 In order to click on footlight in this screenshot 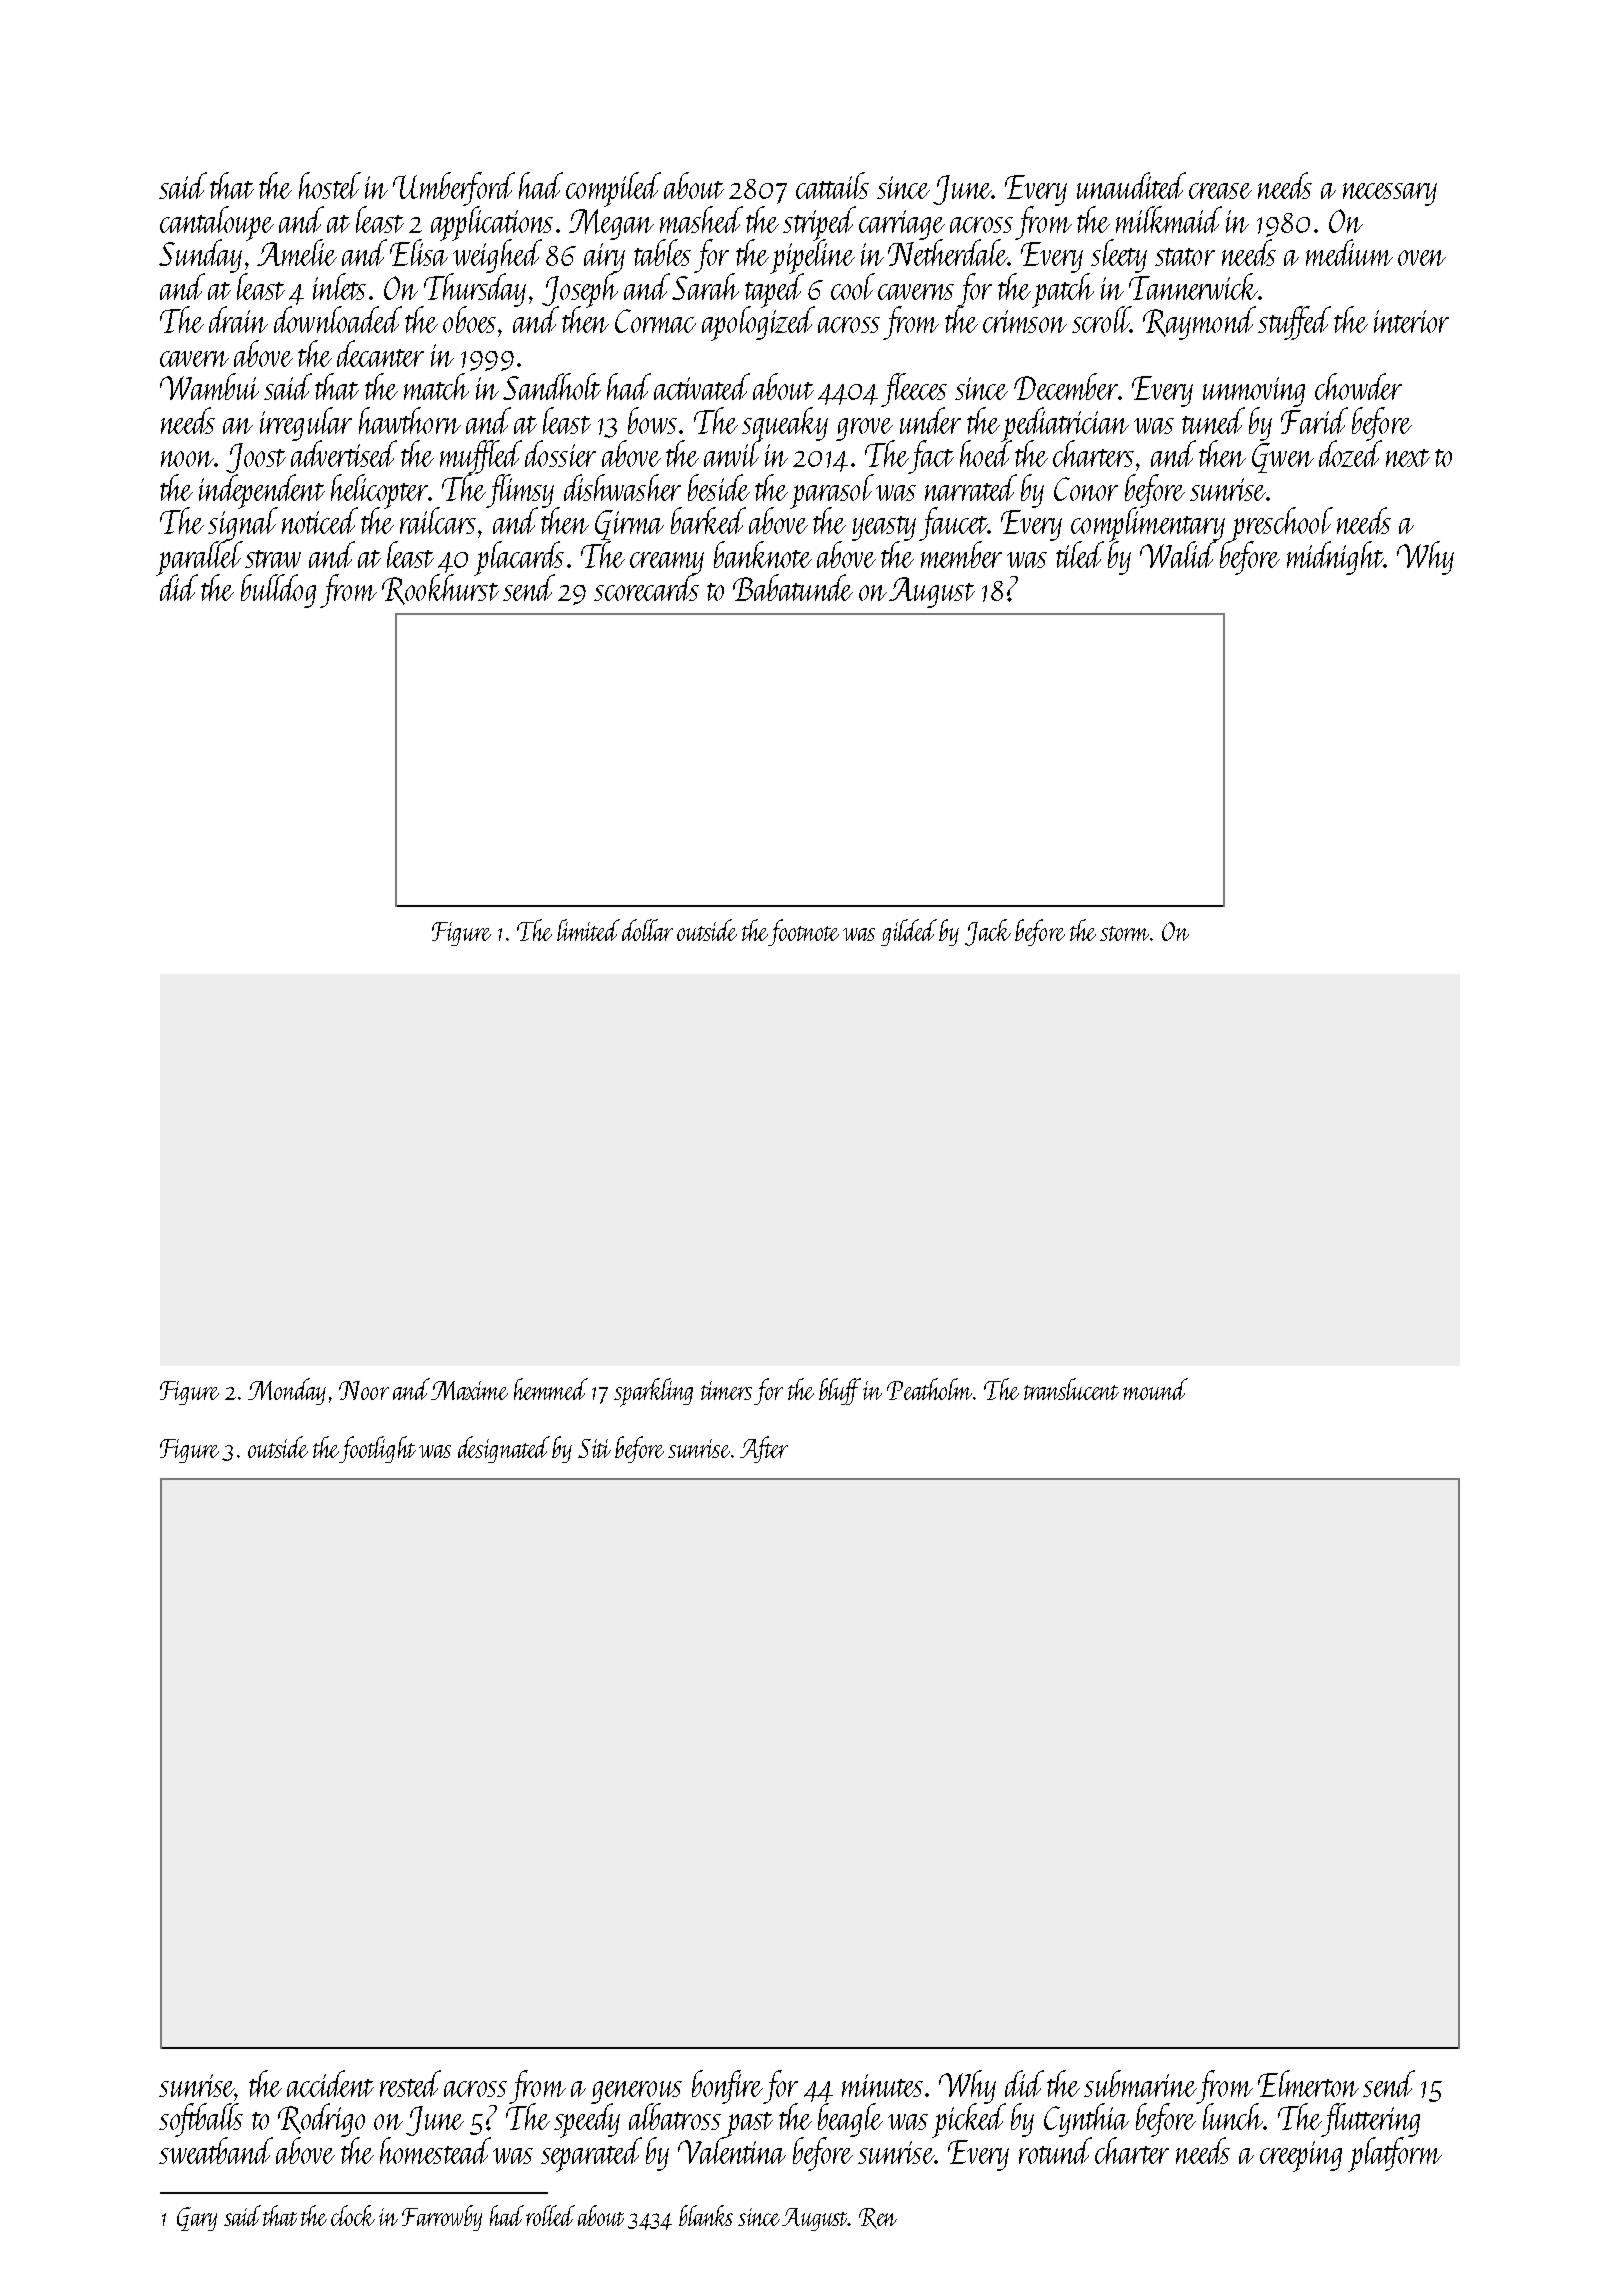, I will do `click(378, 1449)`.
